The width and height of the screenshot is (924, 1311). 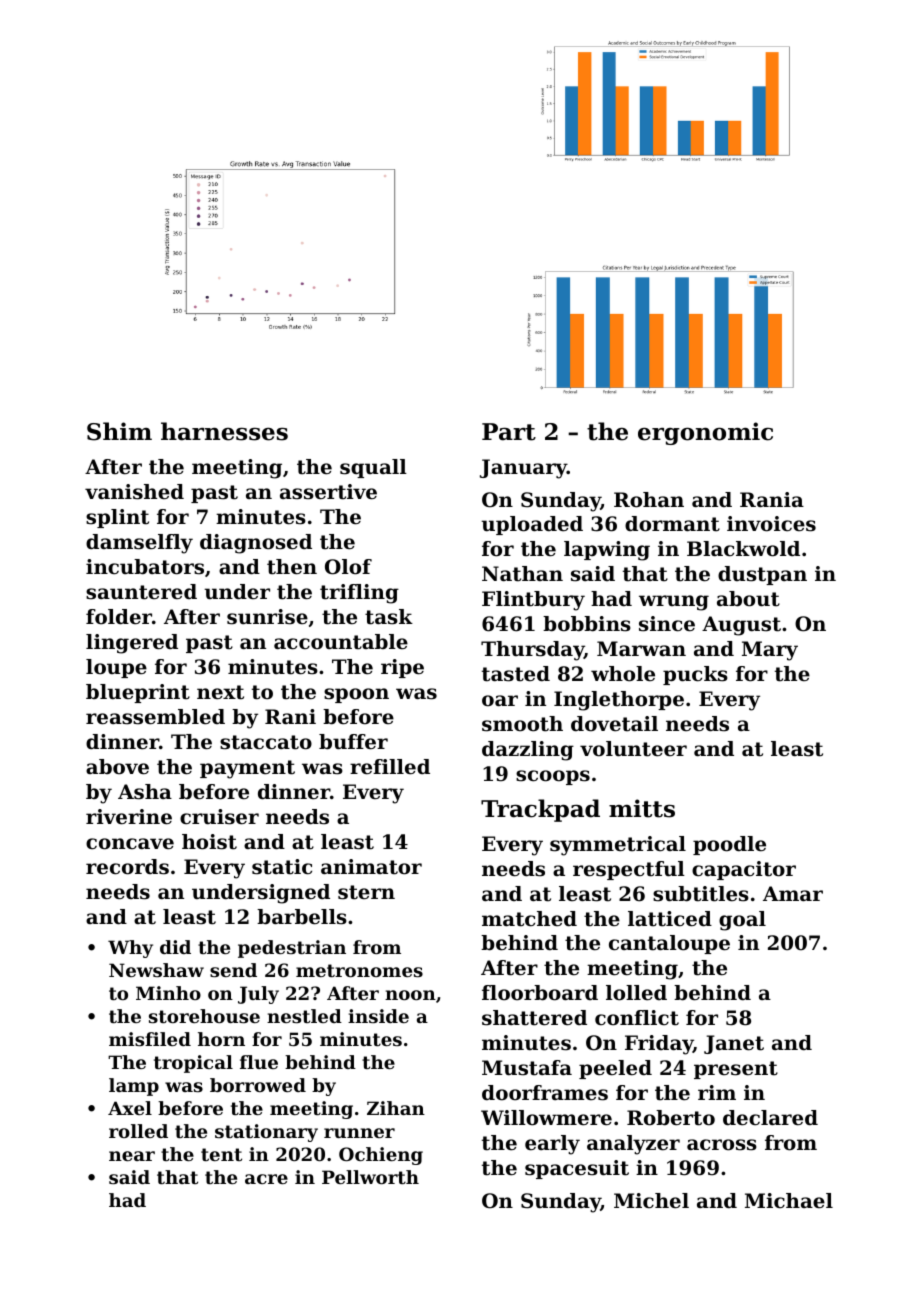 What do you see at coordinates (119, 617) in the screenshot?
I see `folder` at bounding box center [119, 617].
